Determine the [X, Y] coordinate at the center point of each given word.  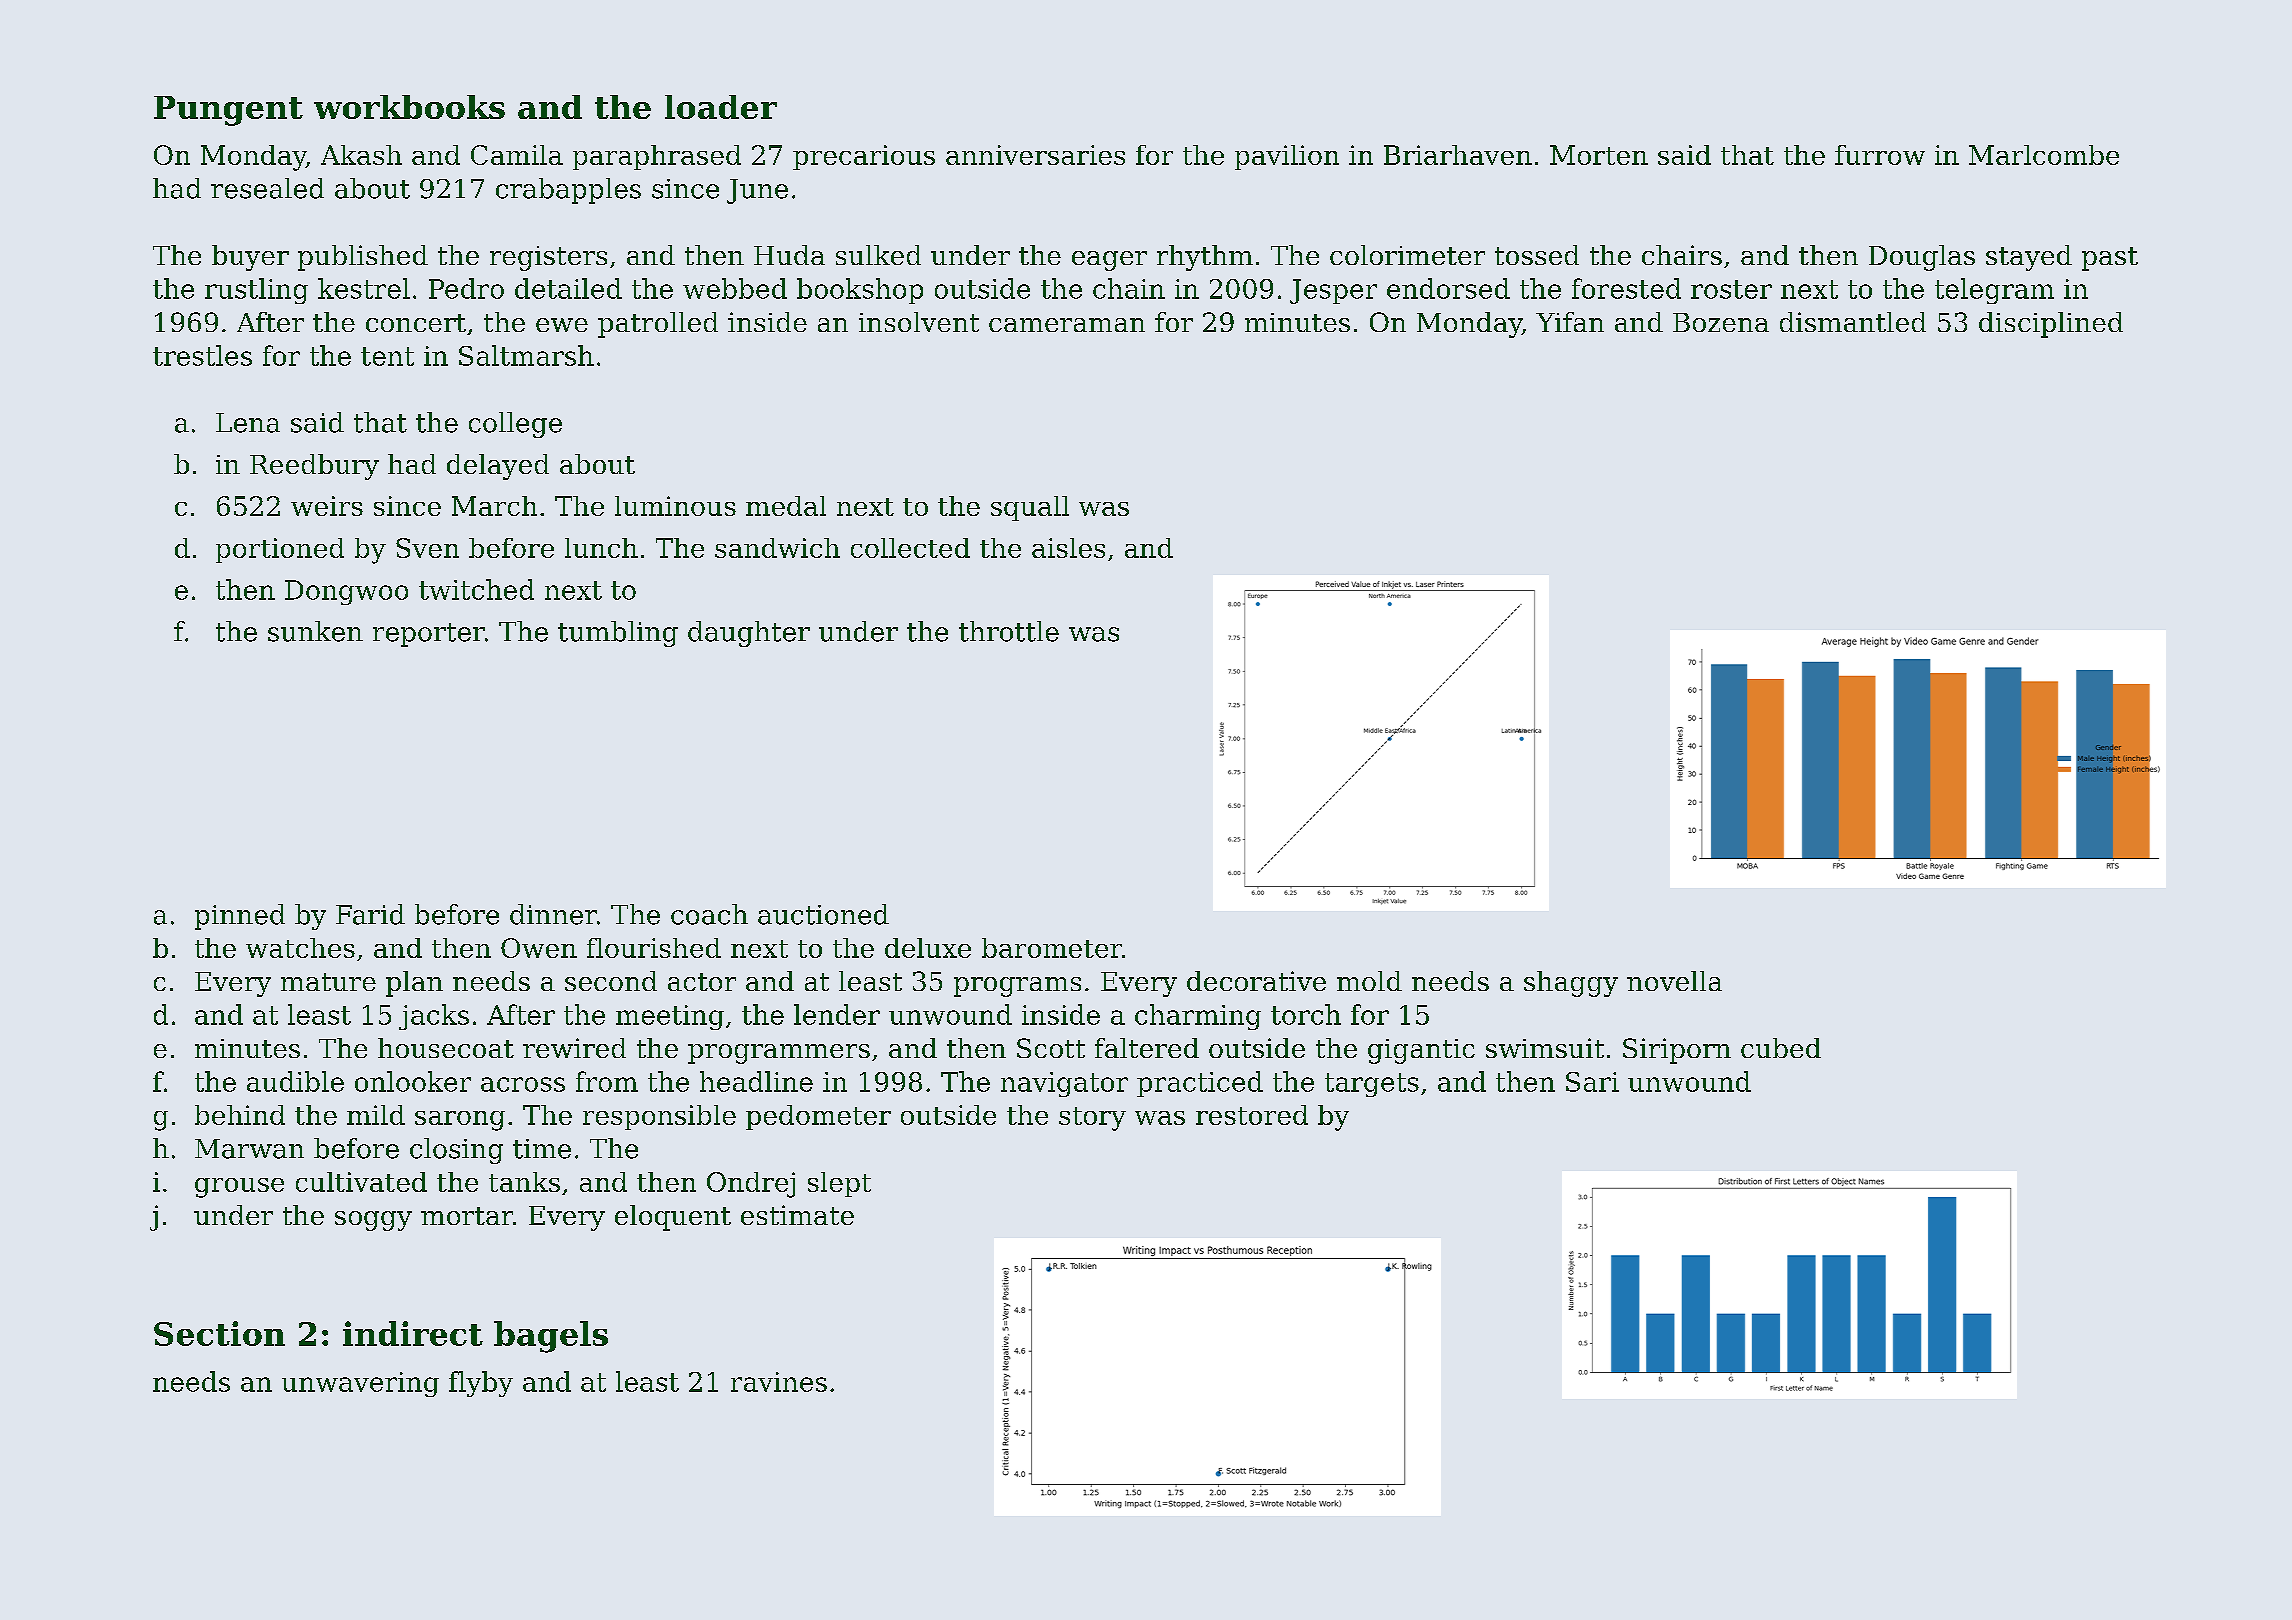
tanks [524, 1182]
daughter [749, 634]
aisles [1068, 548]
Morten [1599, 155]
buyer [250, 258]
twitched [476, 589]
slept [839, 1184]
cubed [1781, 1048]
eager [1109, 261]
